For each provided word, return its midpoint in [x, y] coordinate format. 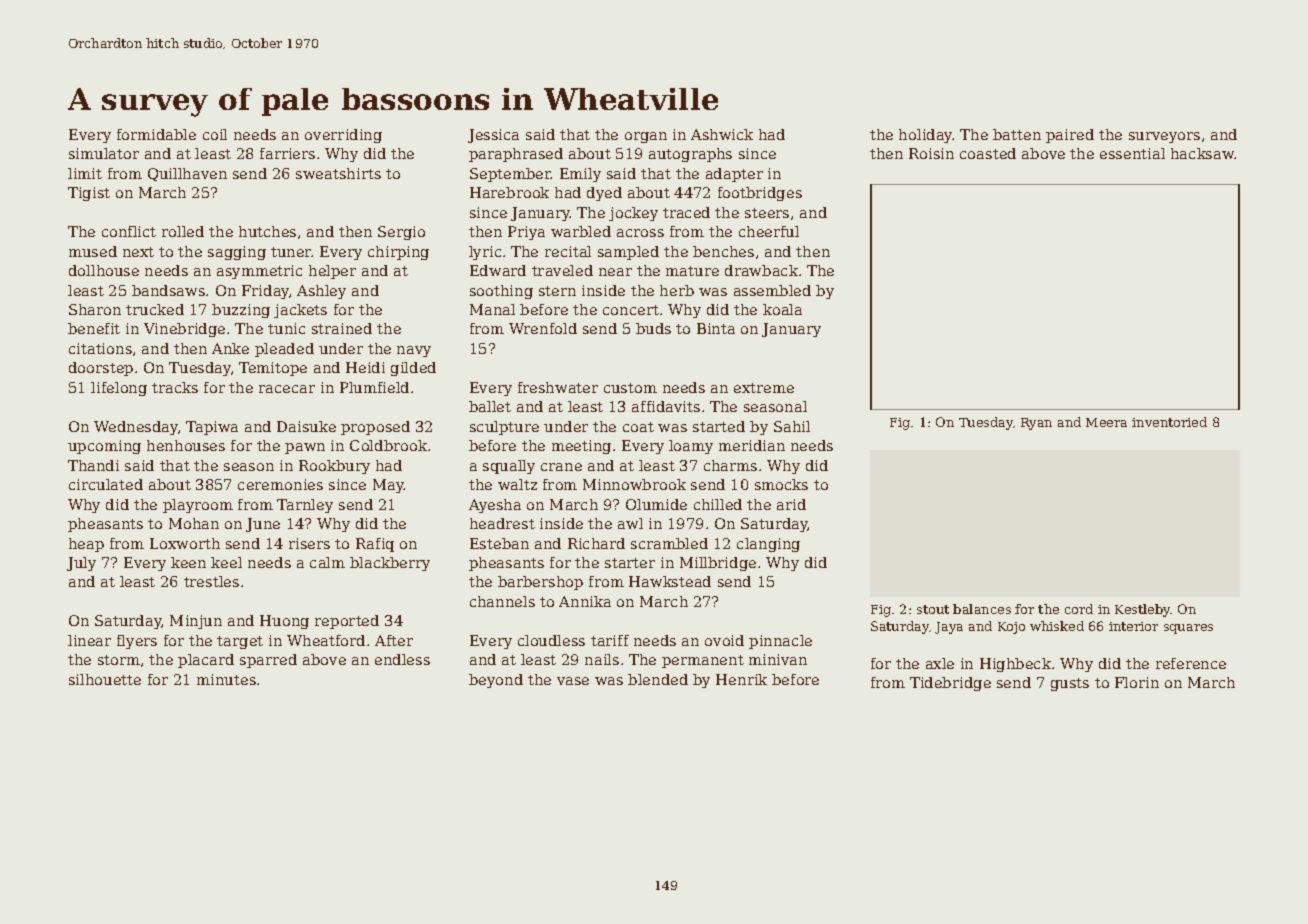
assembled [772, 290]
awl [630, 523]
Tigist [89, 194]
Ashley [321, 292]
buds [653, 328]
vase [573, 681]
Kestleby [1143, 610]
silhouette [105, 679]
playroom [198, 506]
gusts [1070, 684]
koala [782, 309]
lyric [485, 253]
